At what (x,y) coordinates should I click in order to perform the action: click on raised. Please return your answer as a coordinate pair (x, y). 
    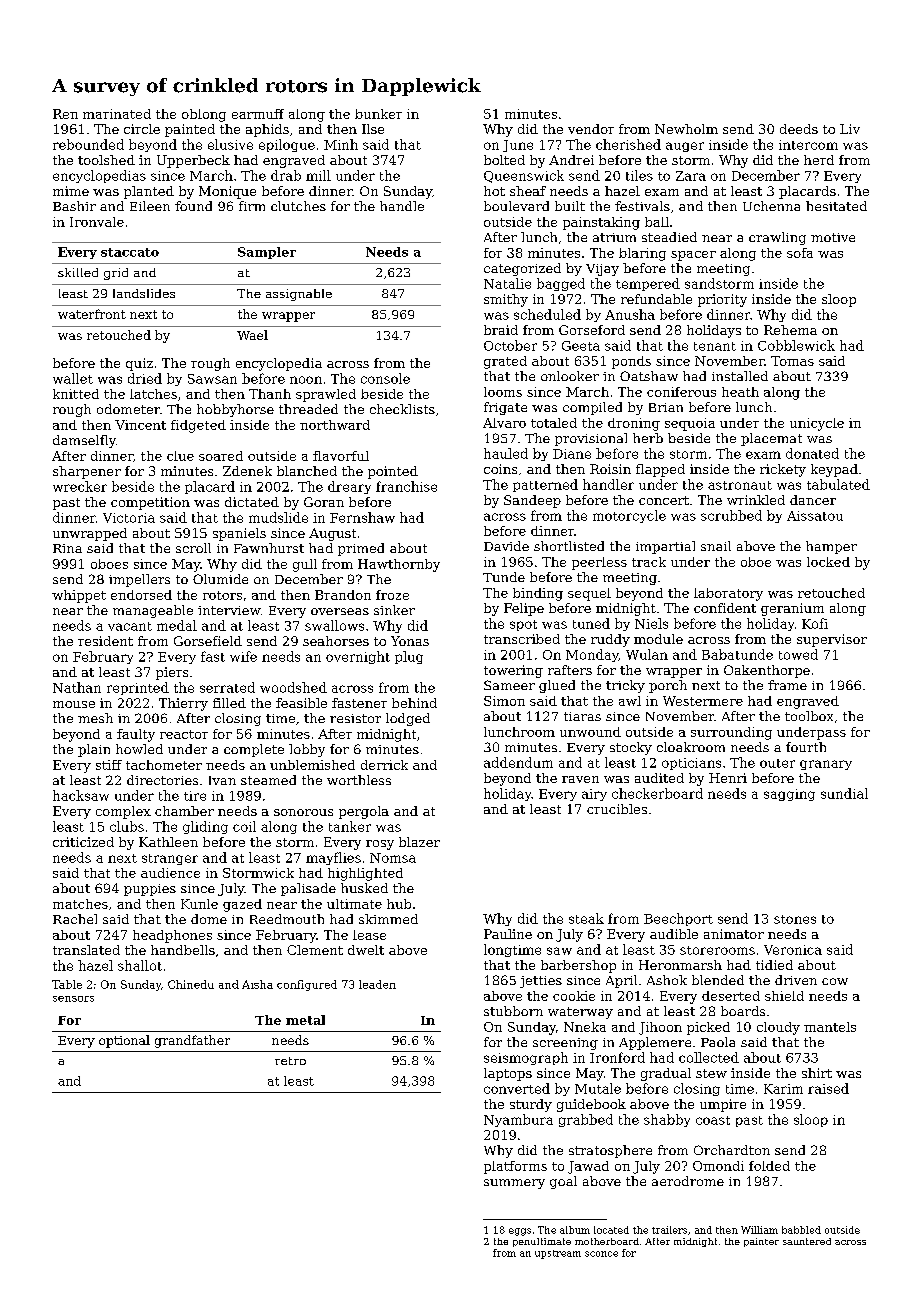
    Looking at the image, I should click on (828, 1088).
